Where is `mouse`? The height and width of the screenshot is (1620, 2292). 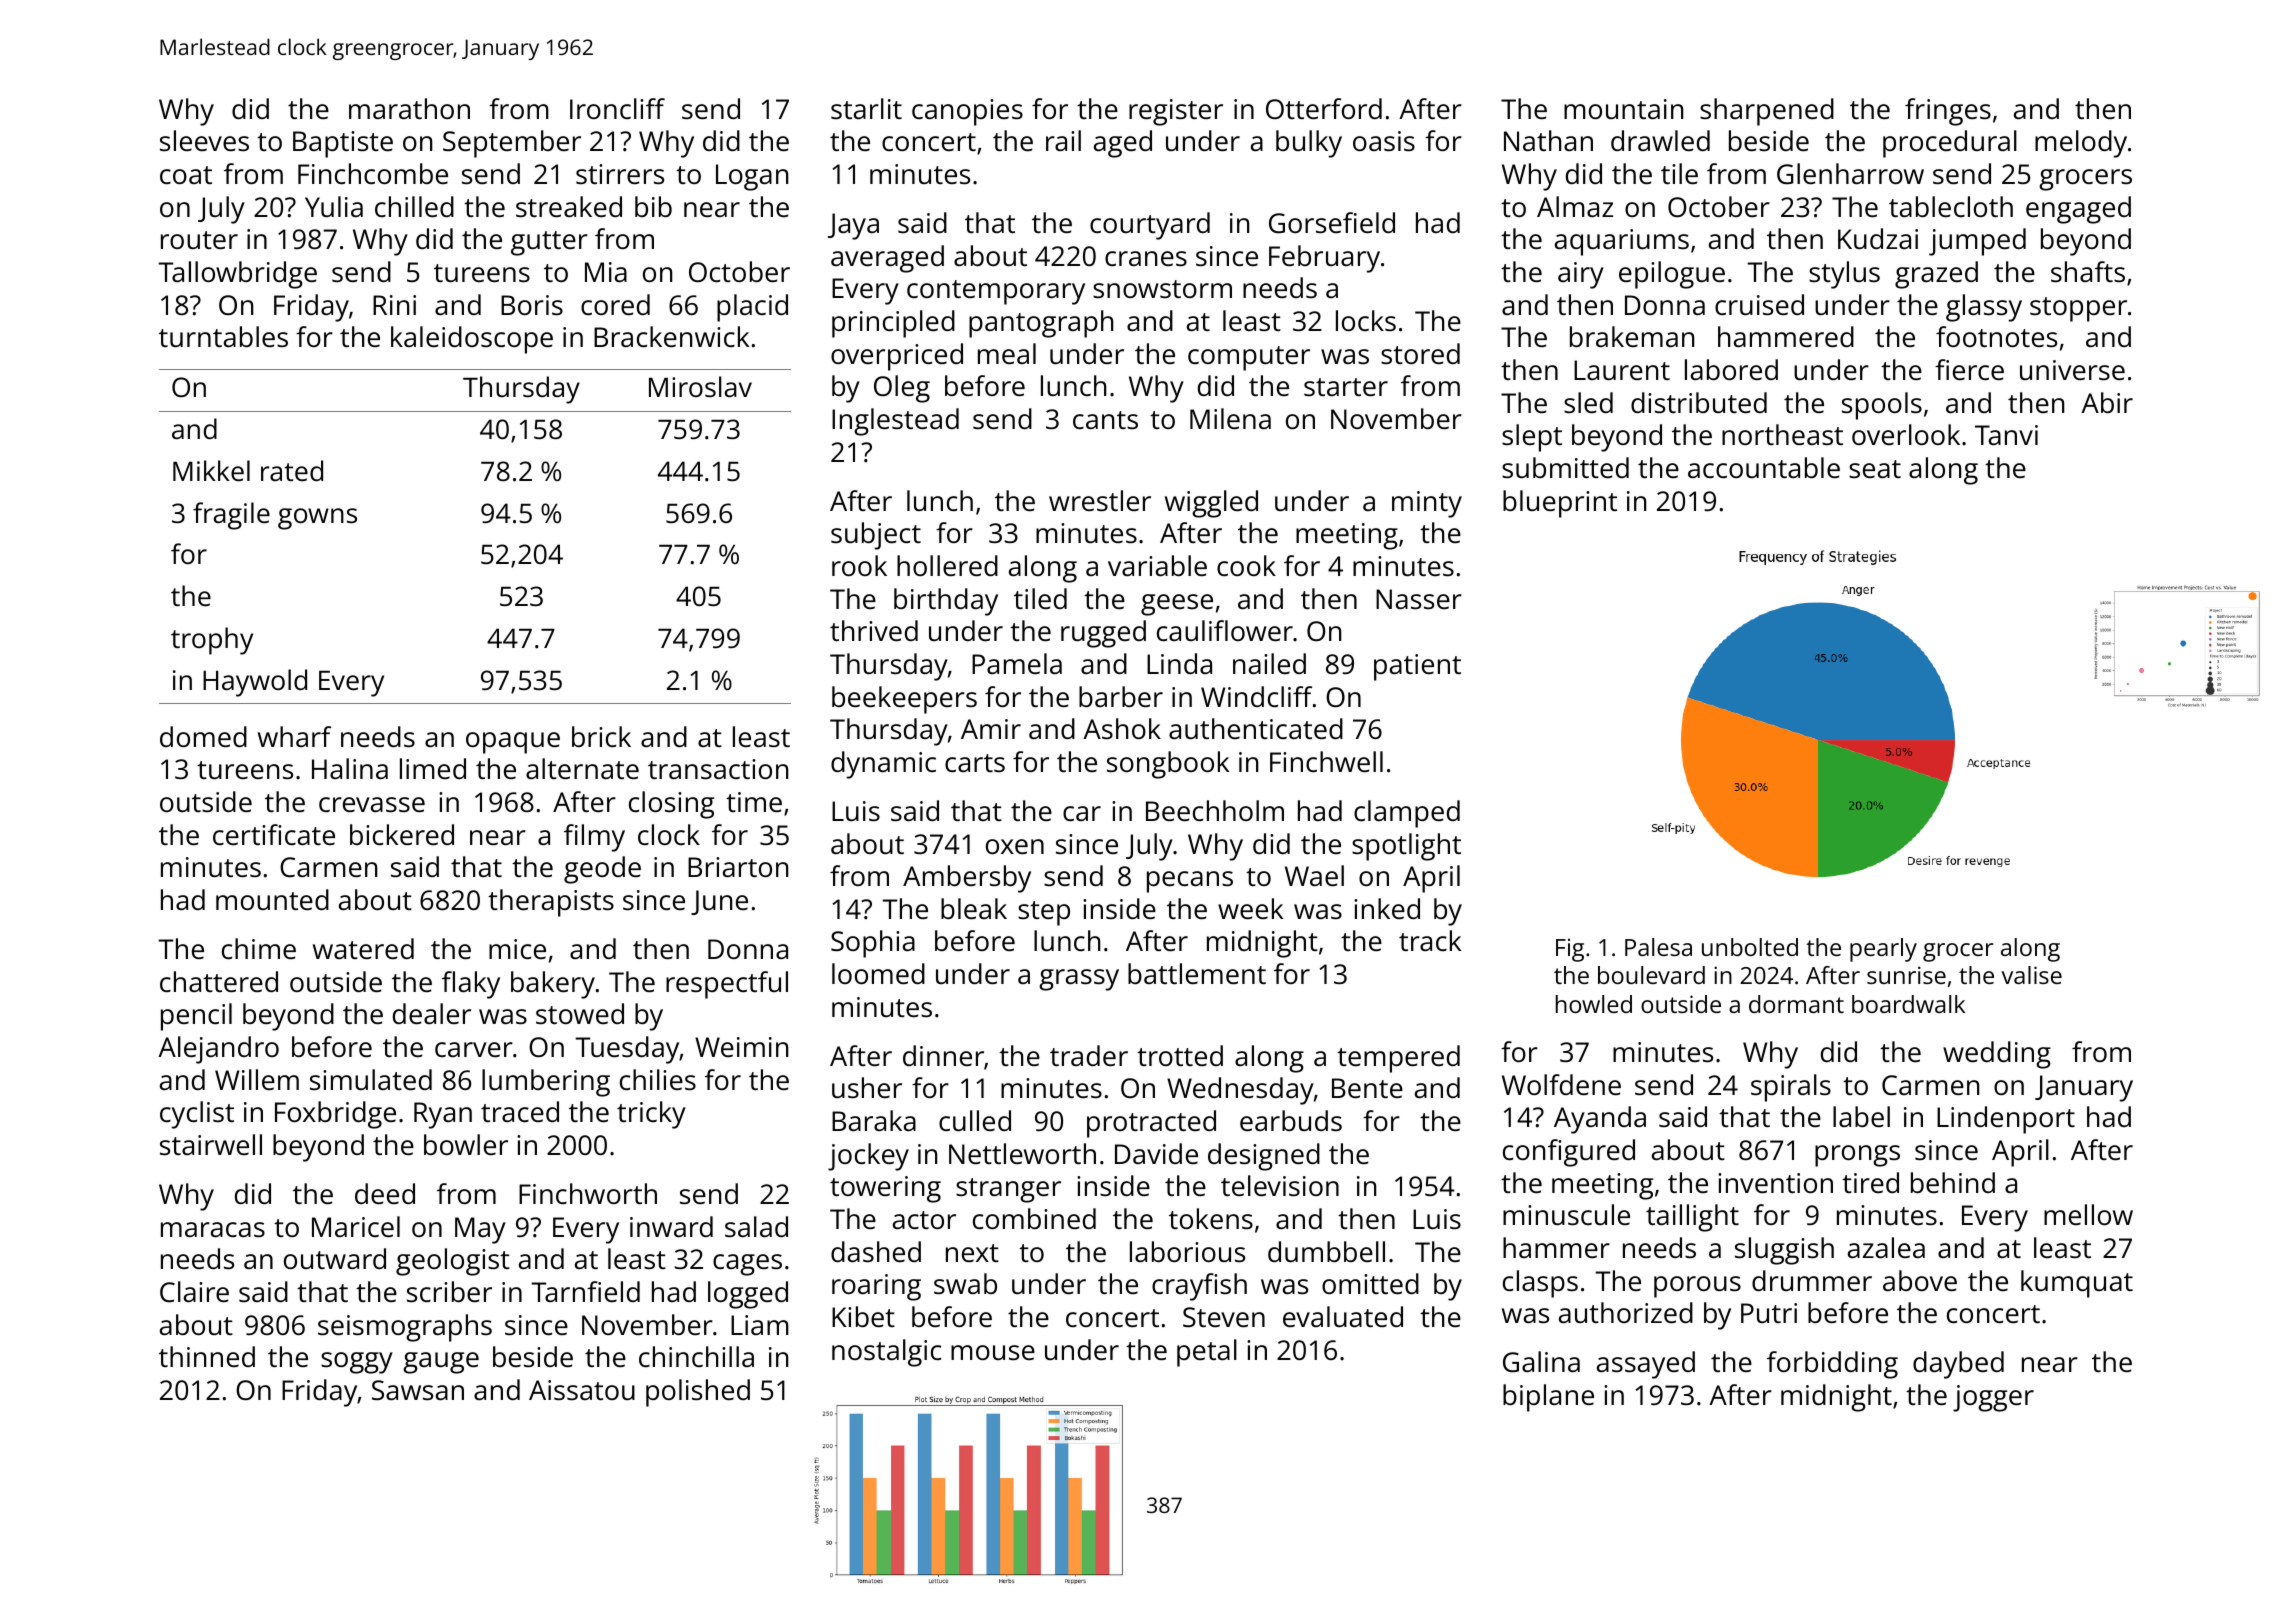 mouse is located at coordinates (993, 1353).
